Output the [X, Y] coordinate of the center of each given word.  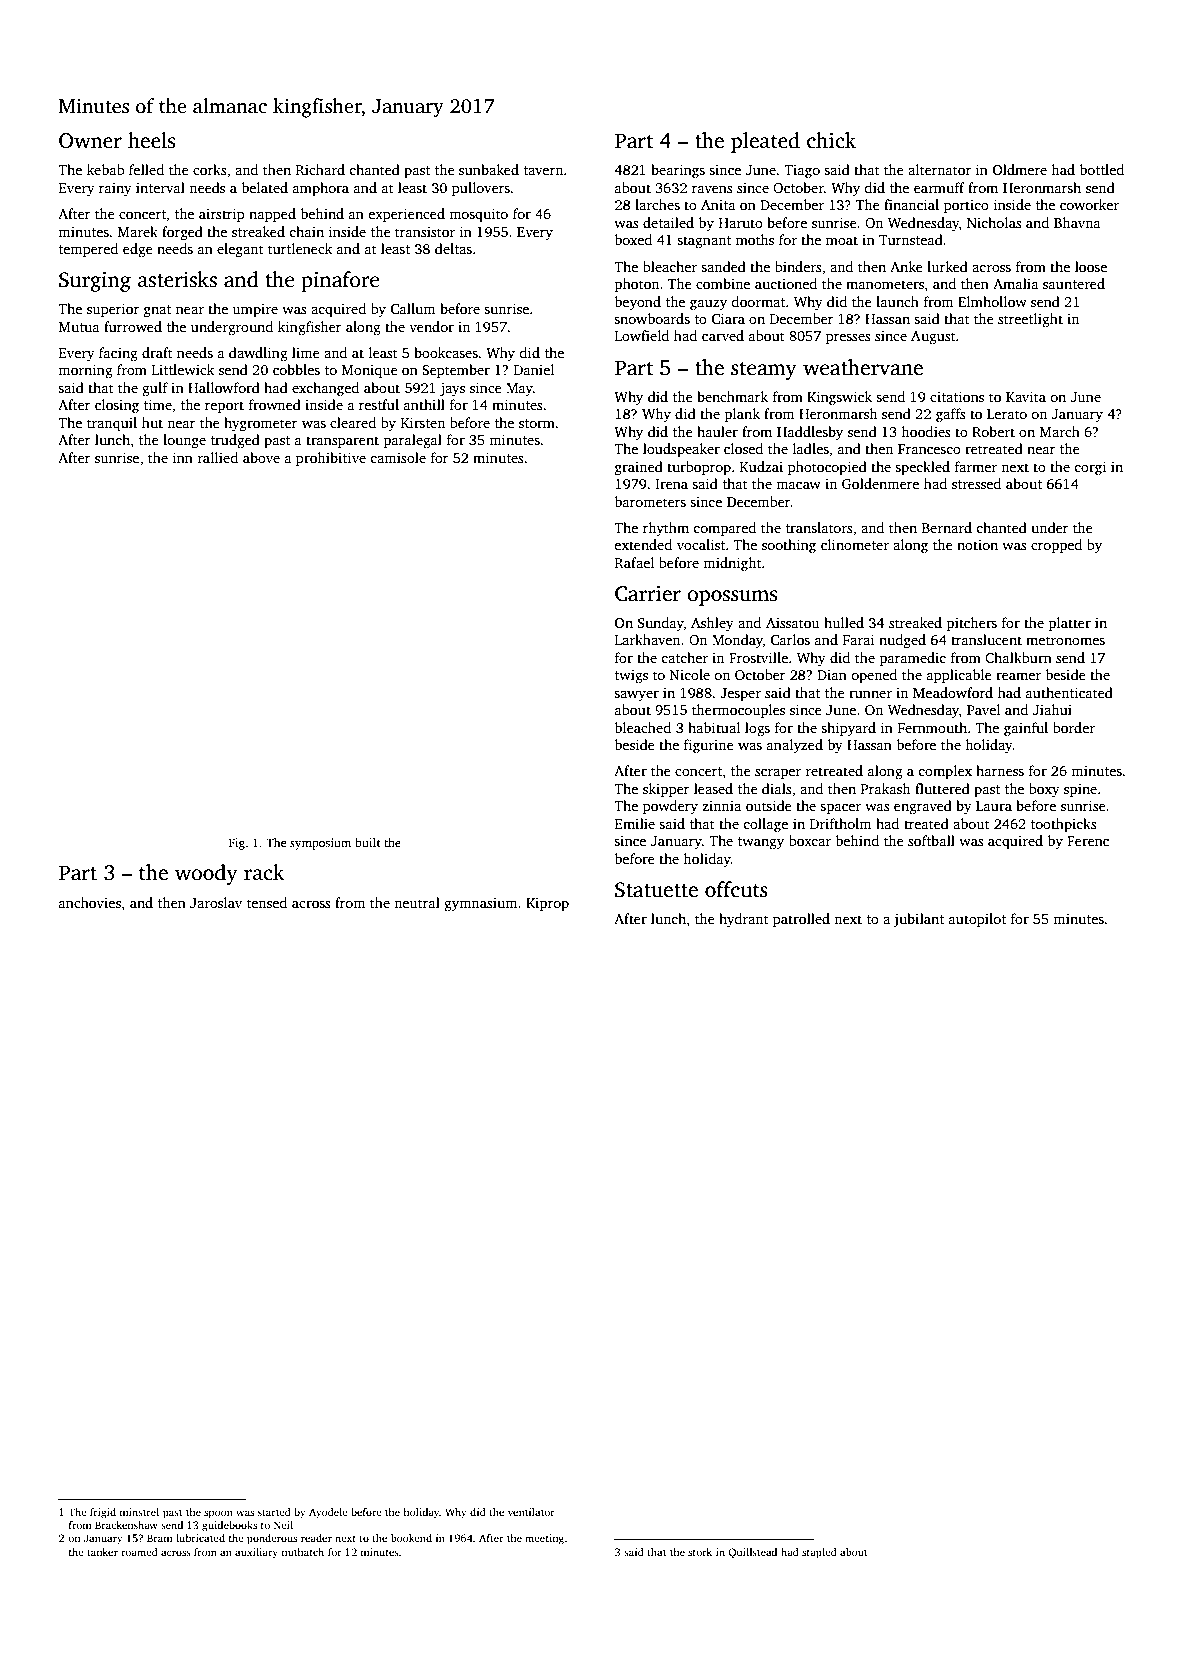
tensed [267, 902]
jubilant [918, 920]
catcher [684, 657]
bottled [1102, 169]
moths [755, 239]
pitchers [972, 624]
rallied [218, 457]
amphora [321, 189]
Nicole [690, 674]
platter [1070, 624]
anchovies [90, 902]
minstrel [139, 1512]
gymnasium [480, 905]
